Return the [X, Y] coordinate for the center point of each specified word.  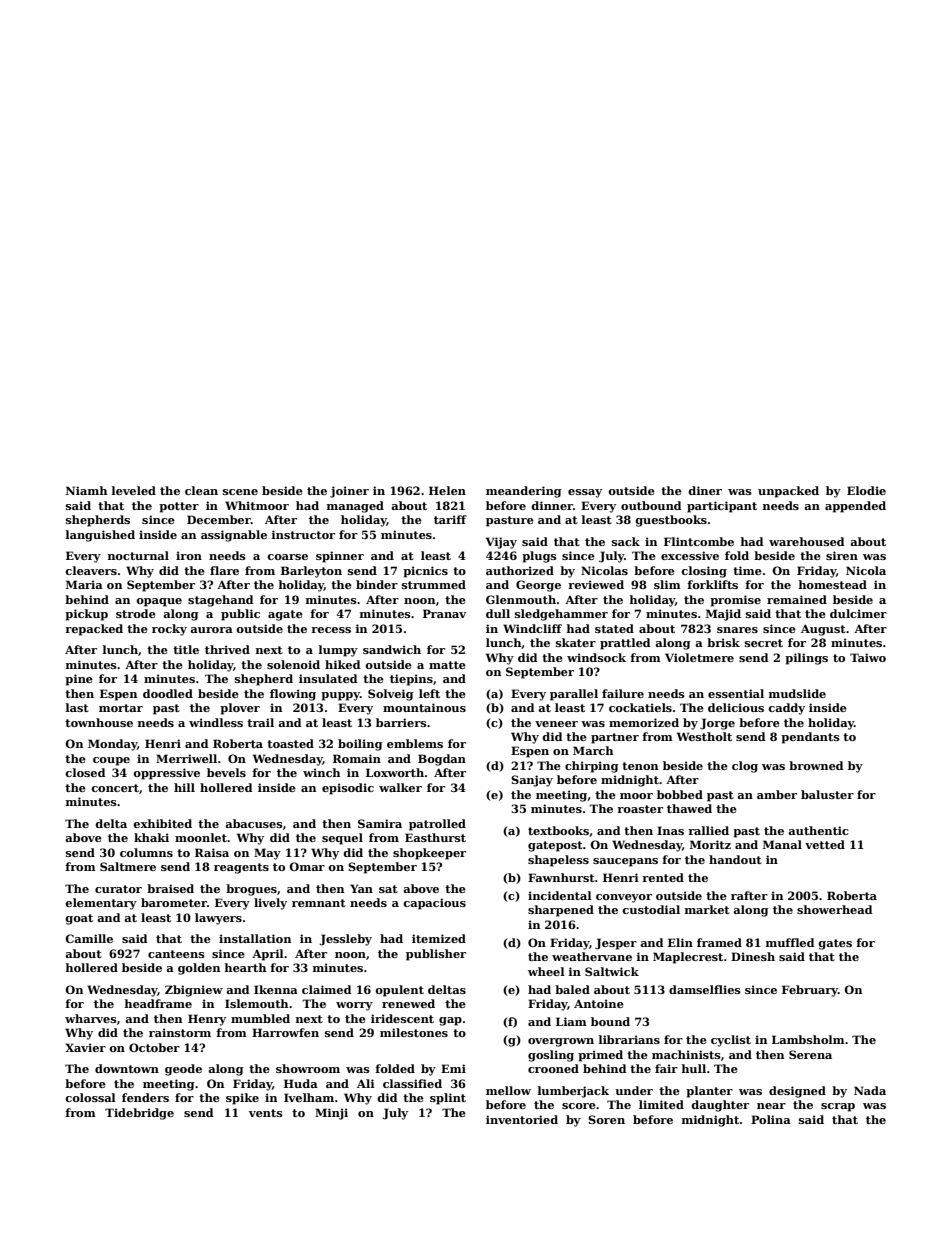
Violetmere [699, 657]
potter [179, 507]
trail [260, 722]
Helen [447, 490]
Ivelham [309, 1097]
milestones [414, 1032]
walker [400, 787]
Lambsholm [808, 1039]
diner [705, 490]
